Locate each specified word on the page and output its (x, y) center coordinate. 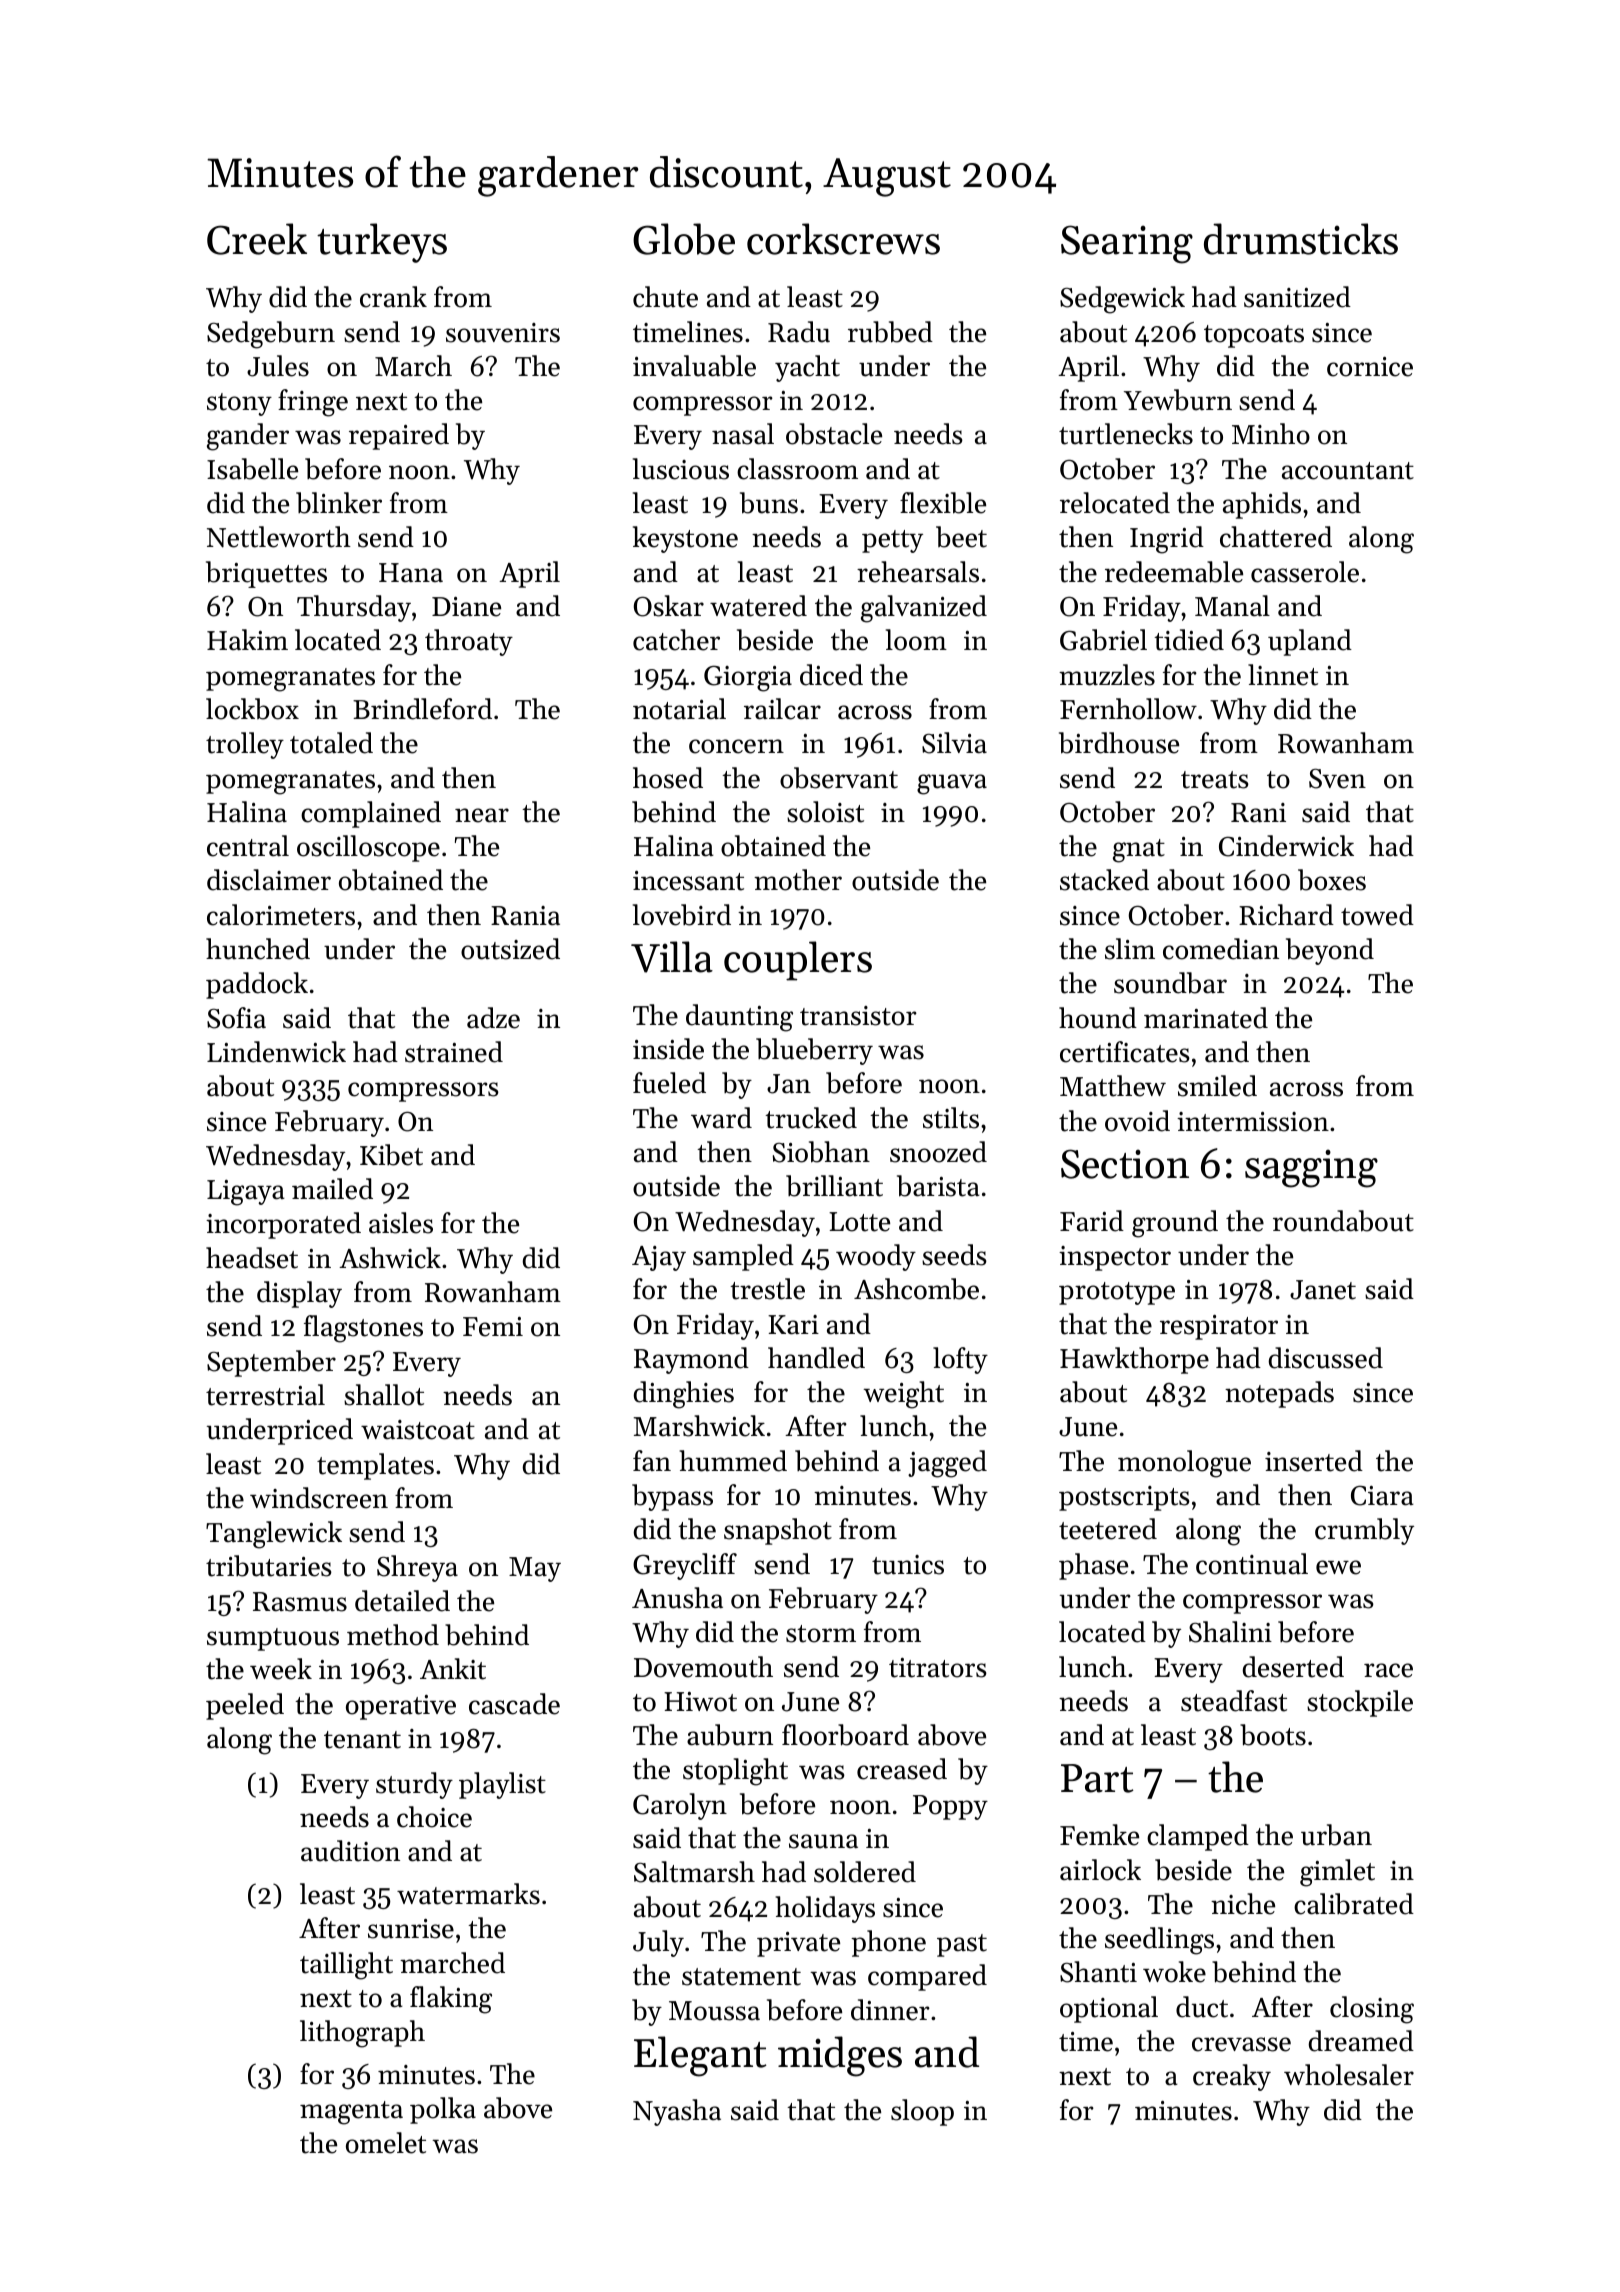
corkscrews (843, 239)
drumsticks (1301, 239)
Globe (684, 239)
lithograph (362, 2034)
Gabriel (1103, 640)
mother (798, 880)
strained (454, 1052)
